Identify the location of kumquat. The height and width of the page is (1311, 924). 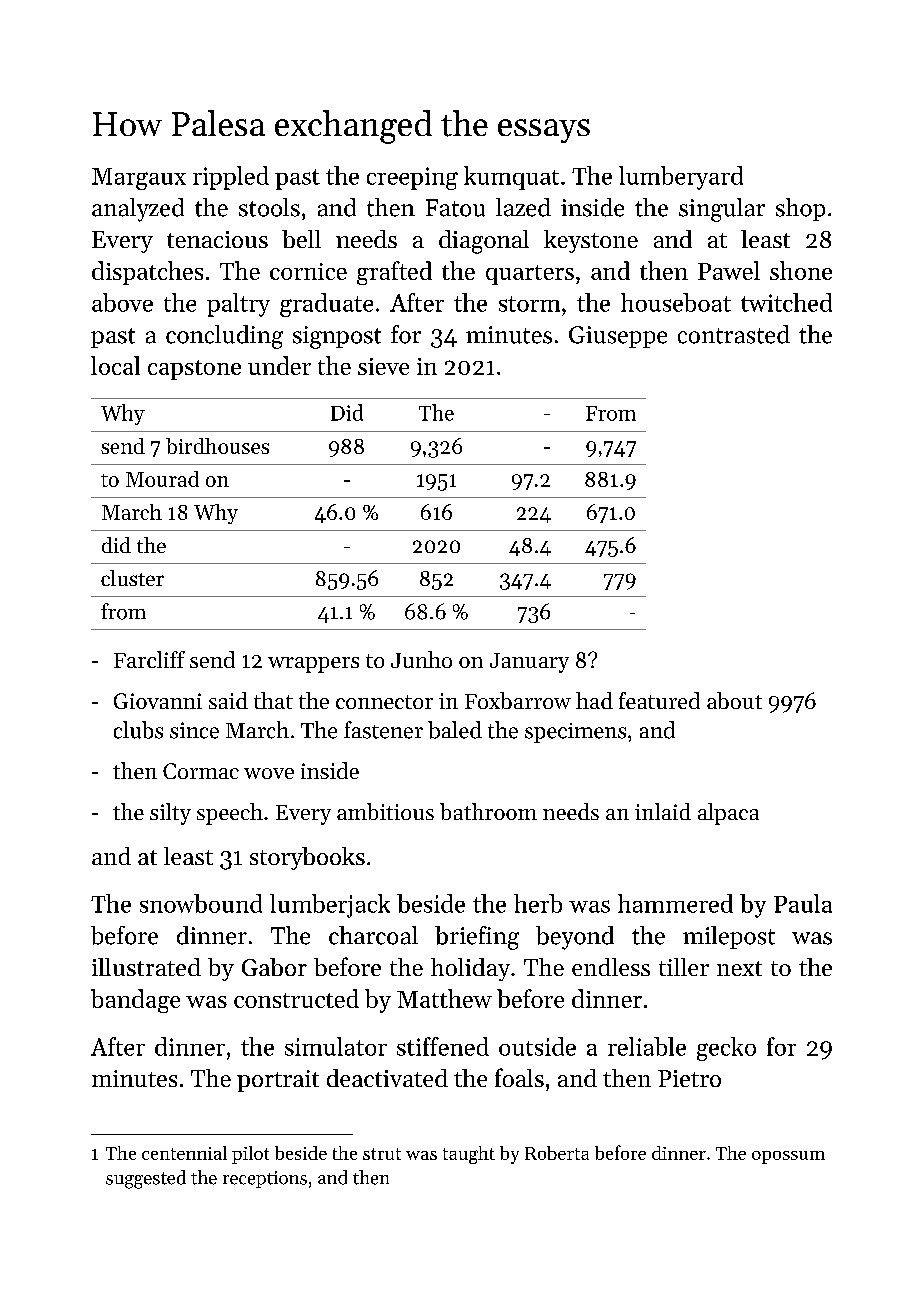
(511, 178).
